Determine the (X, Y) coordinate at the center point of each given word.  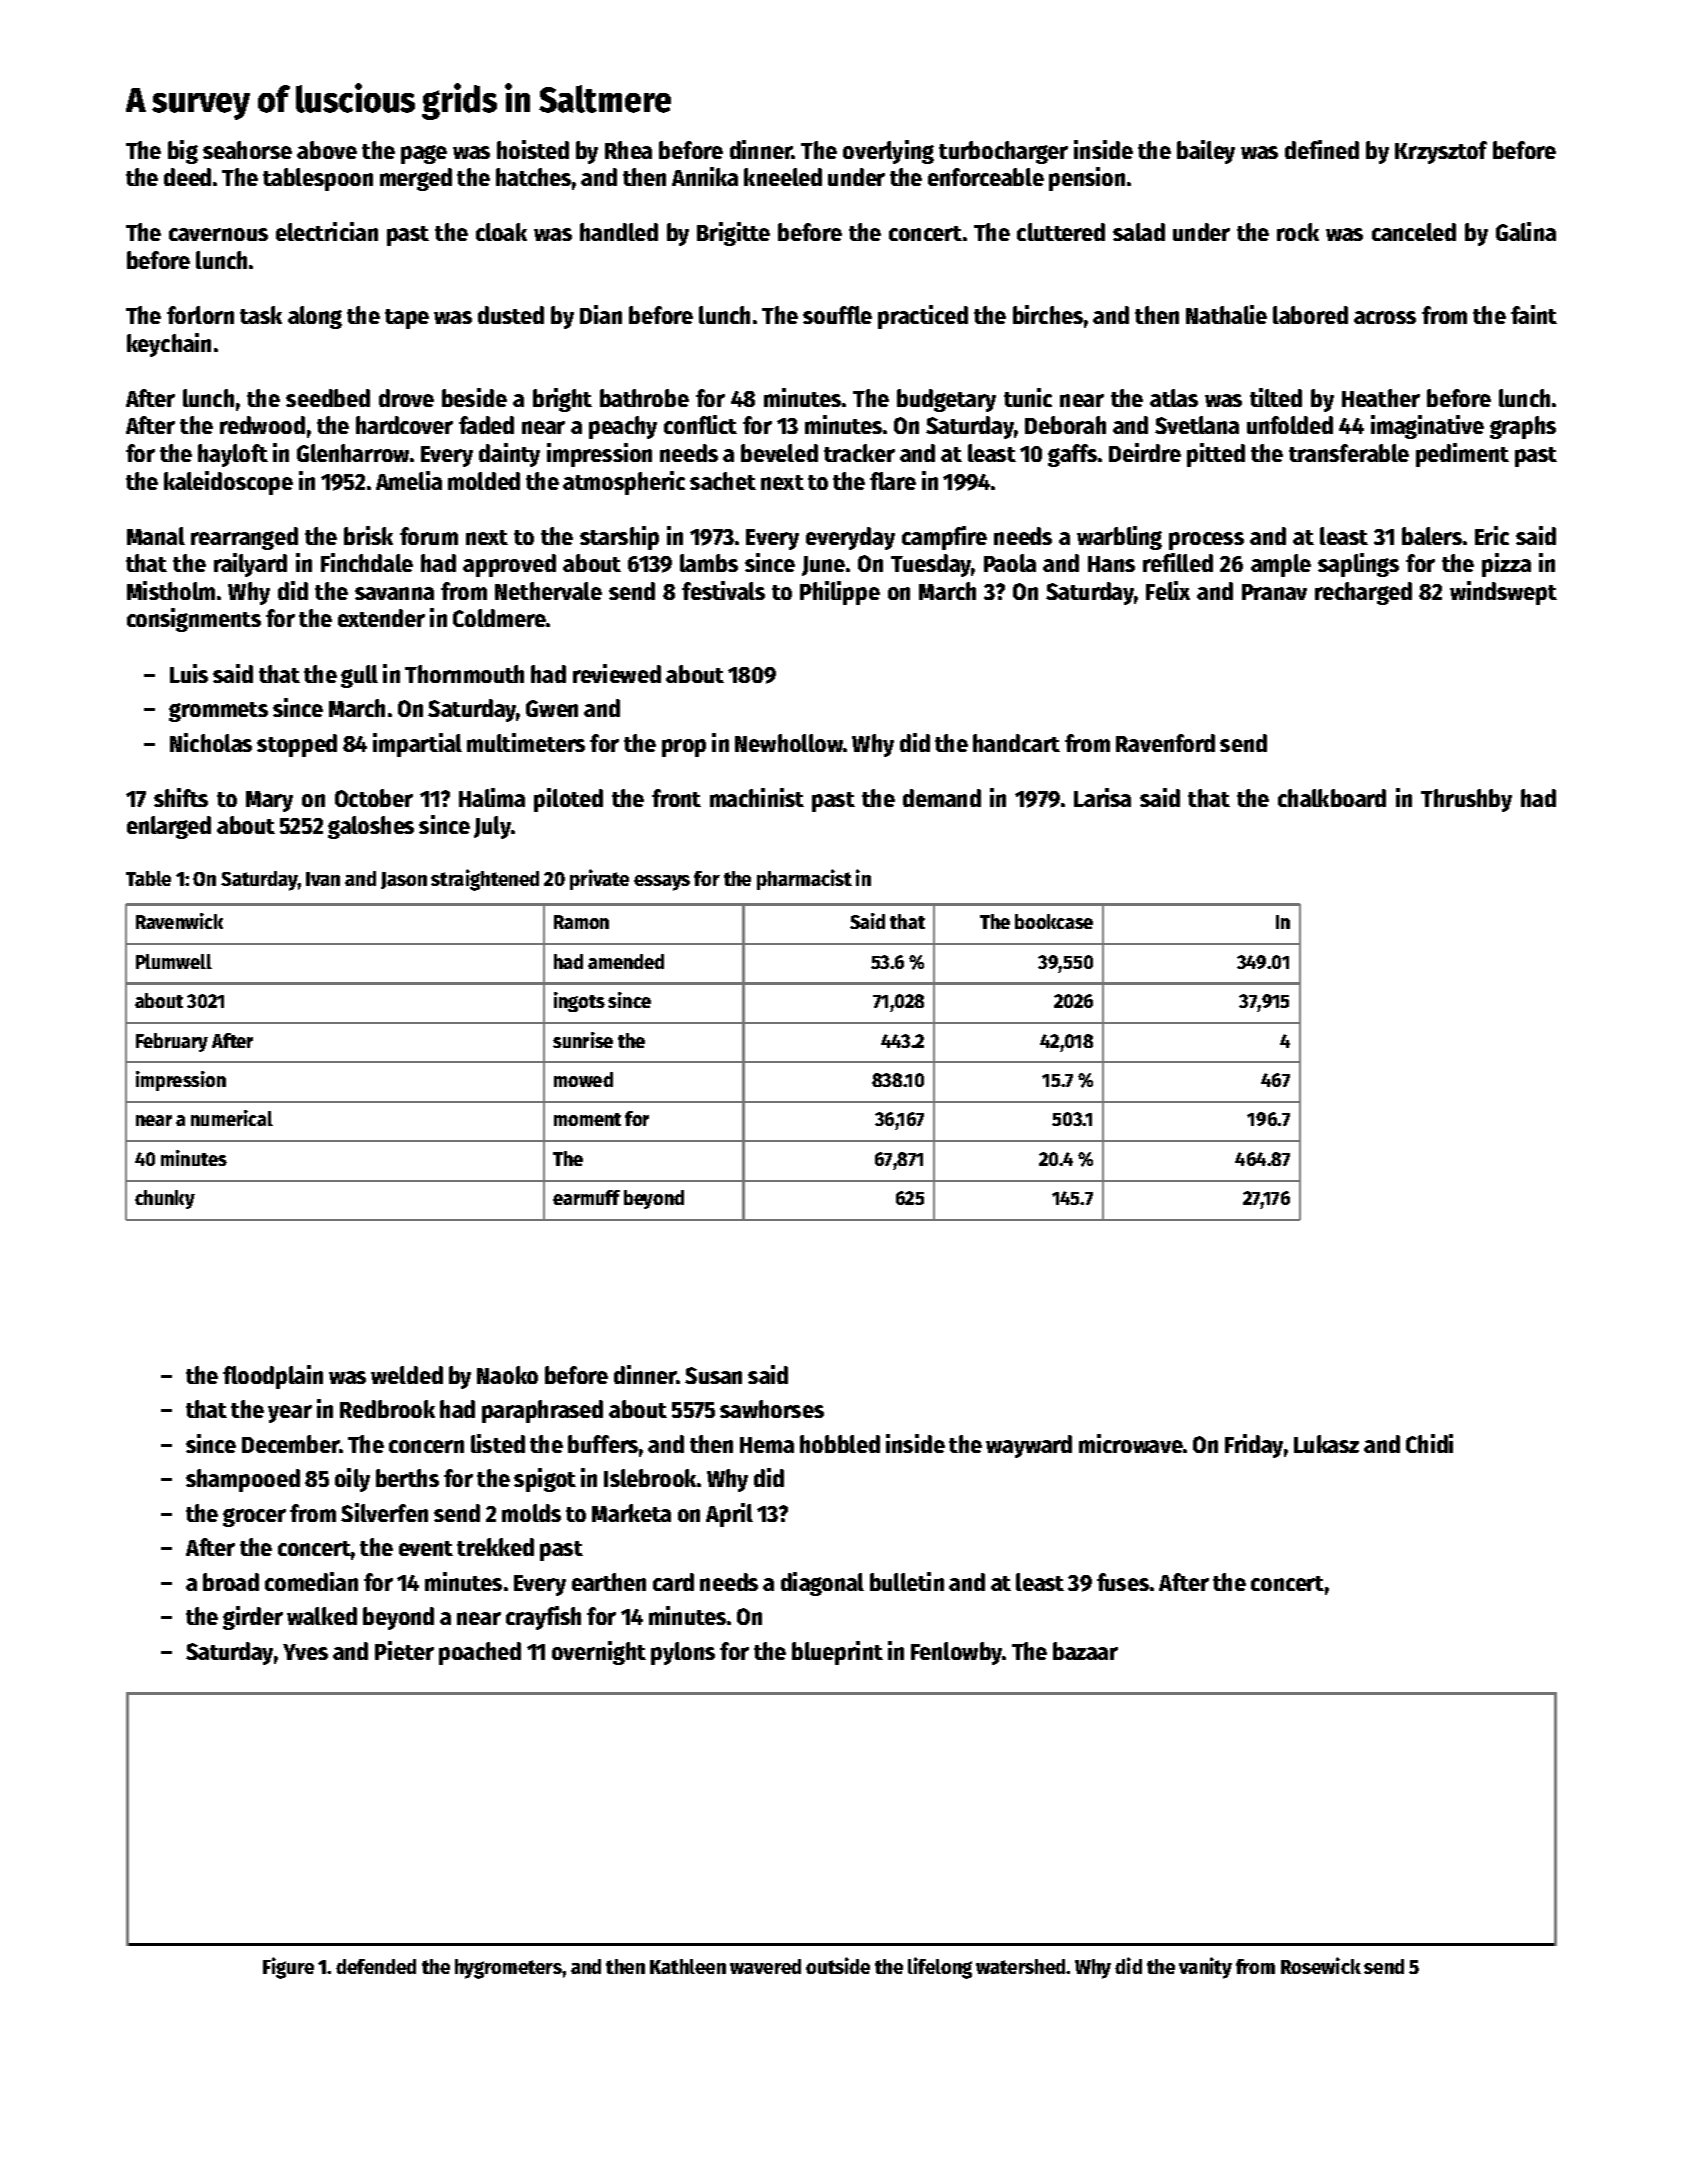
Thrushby (1466, 800)
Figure (288, 1968)
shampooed (243, 1480)
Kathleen (688, 1966)
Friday (1254, 1446)
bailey (1206, 152)
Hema (767, 1445)
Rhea (628, 150)
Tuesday (931, 565)
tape (407, 319)
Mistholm (171, 590)
